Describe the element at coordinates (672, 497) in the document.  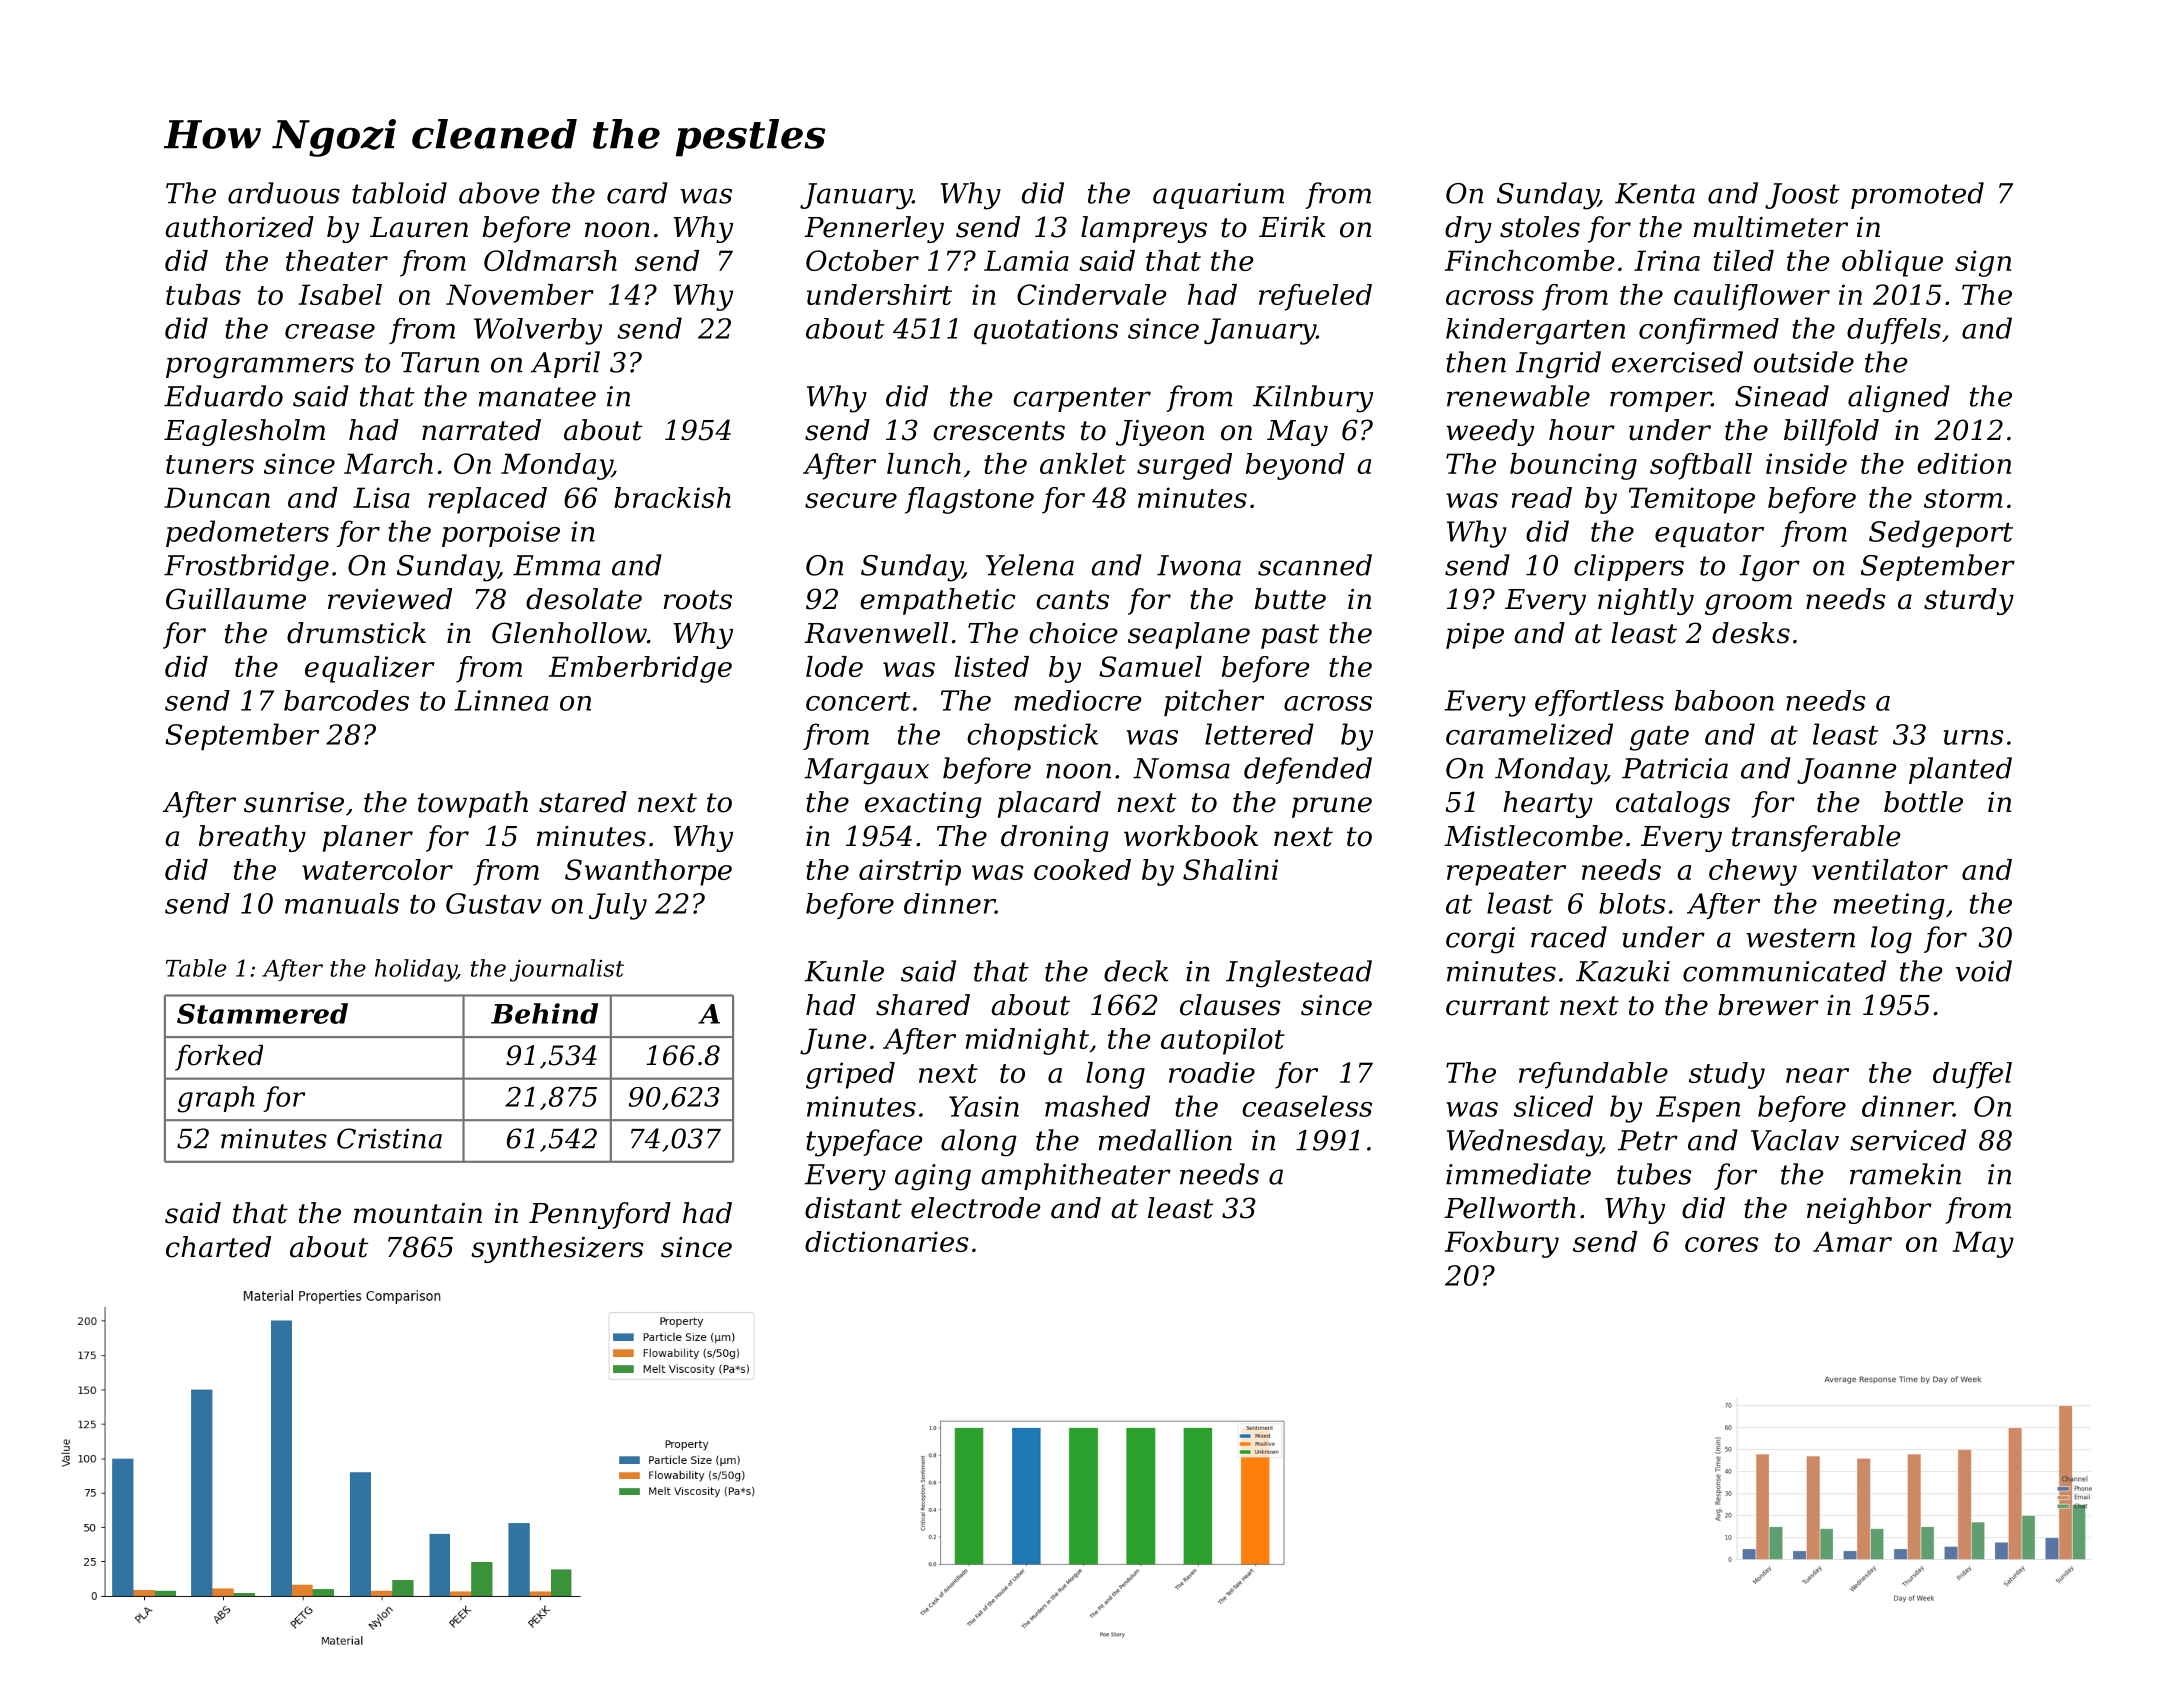
I see `brackish` at that location.
